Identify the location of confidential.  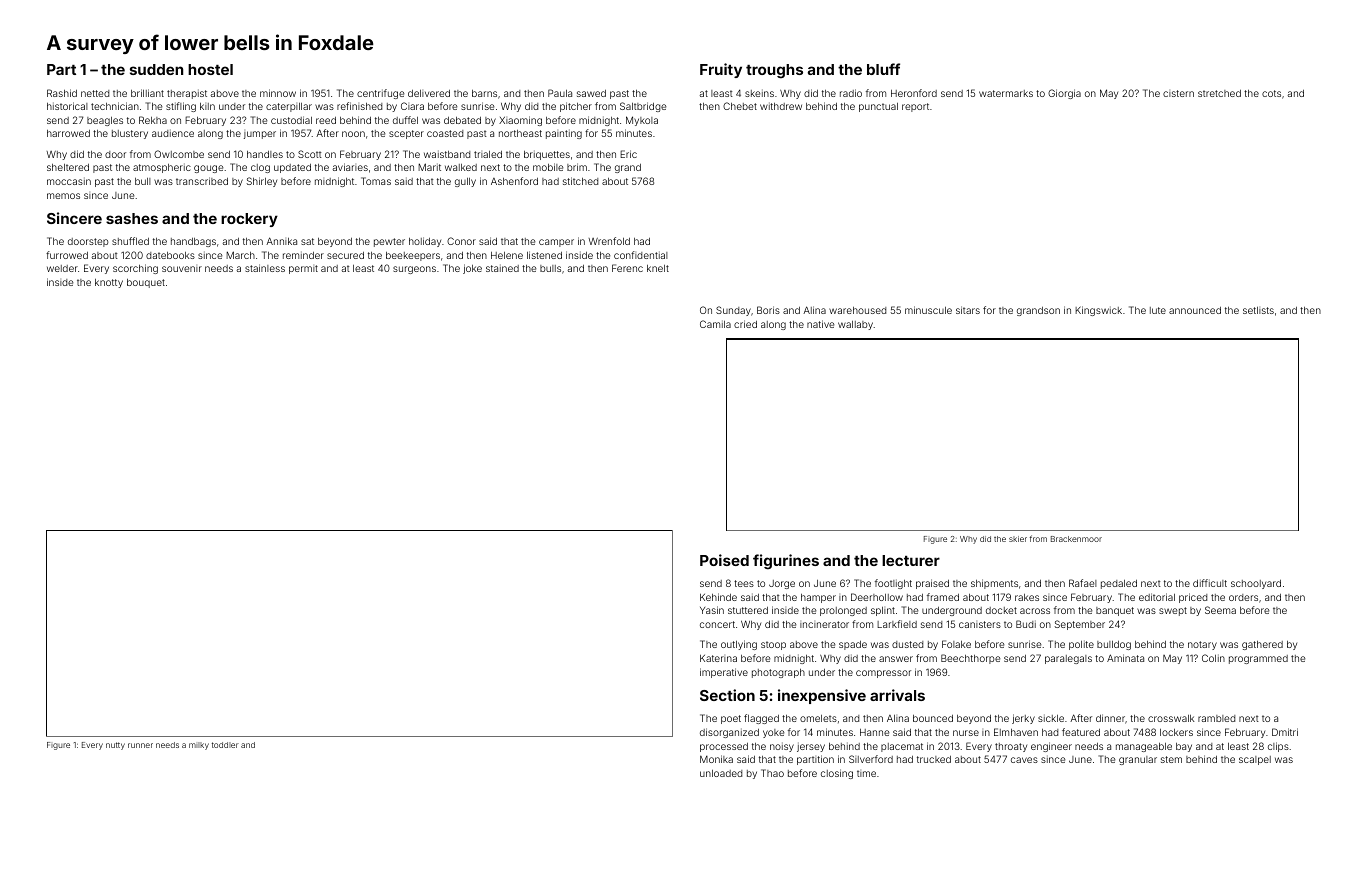
(641, 255).
